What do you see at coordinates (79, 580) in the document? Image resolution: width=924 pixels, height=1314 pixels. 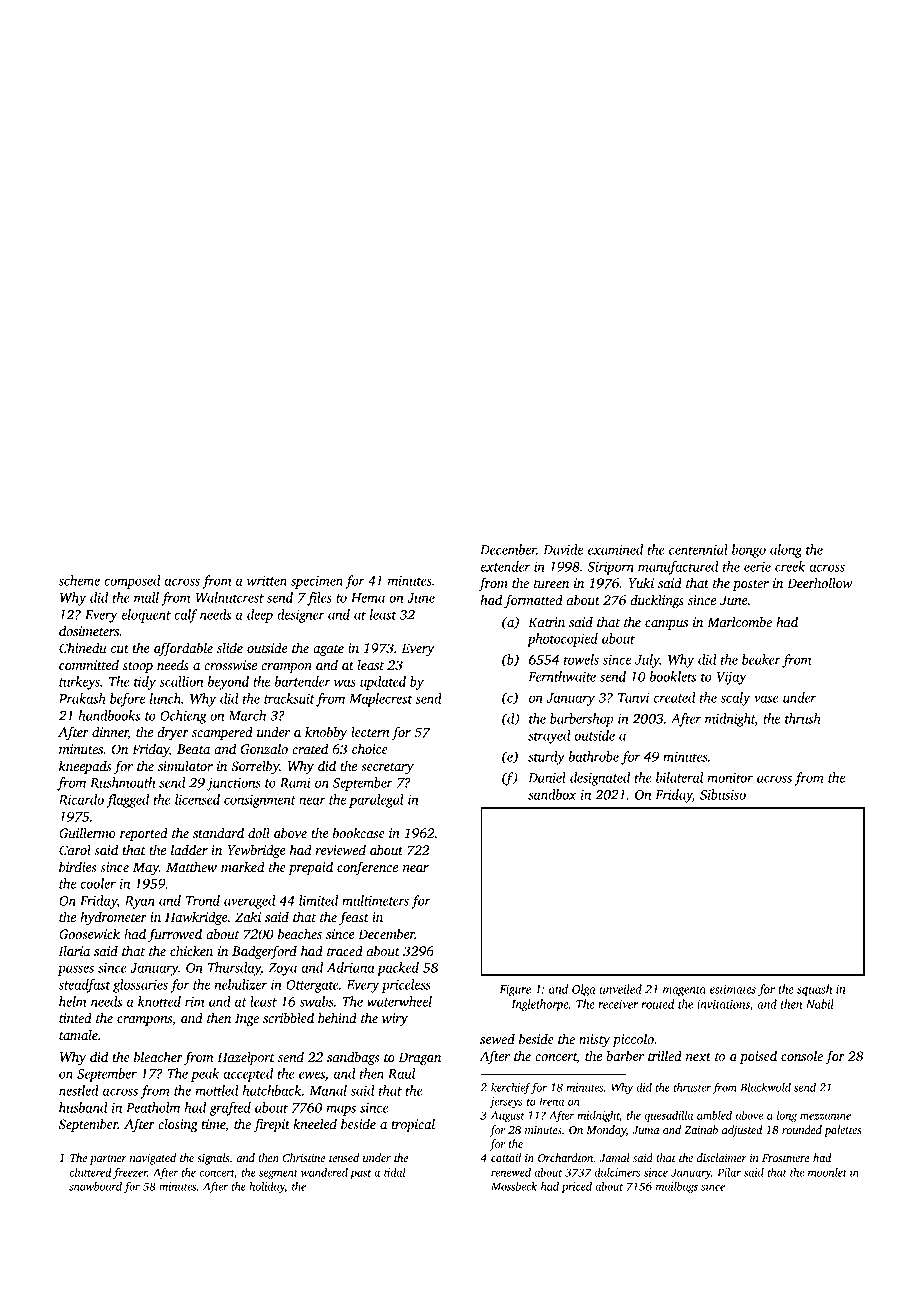 I see `scheme` at bounding box center [79, 580].
